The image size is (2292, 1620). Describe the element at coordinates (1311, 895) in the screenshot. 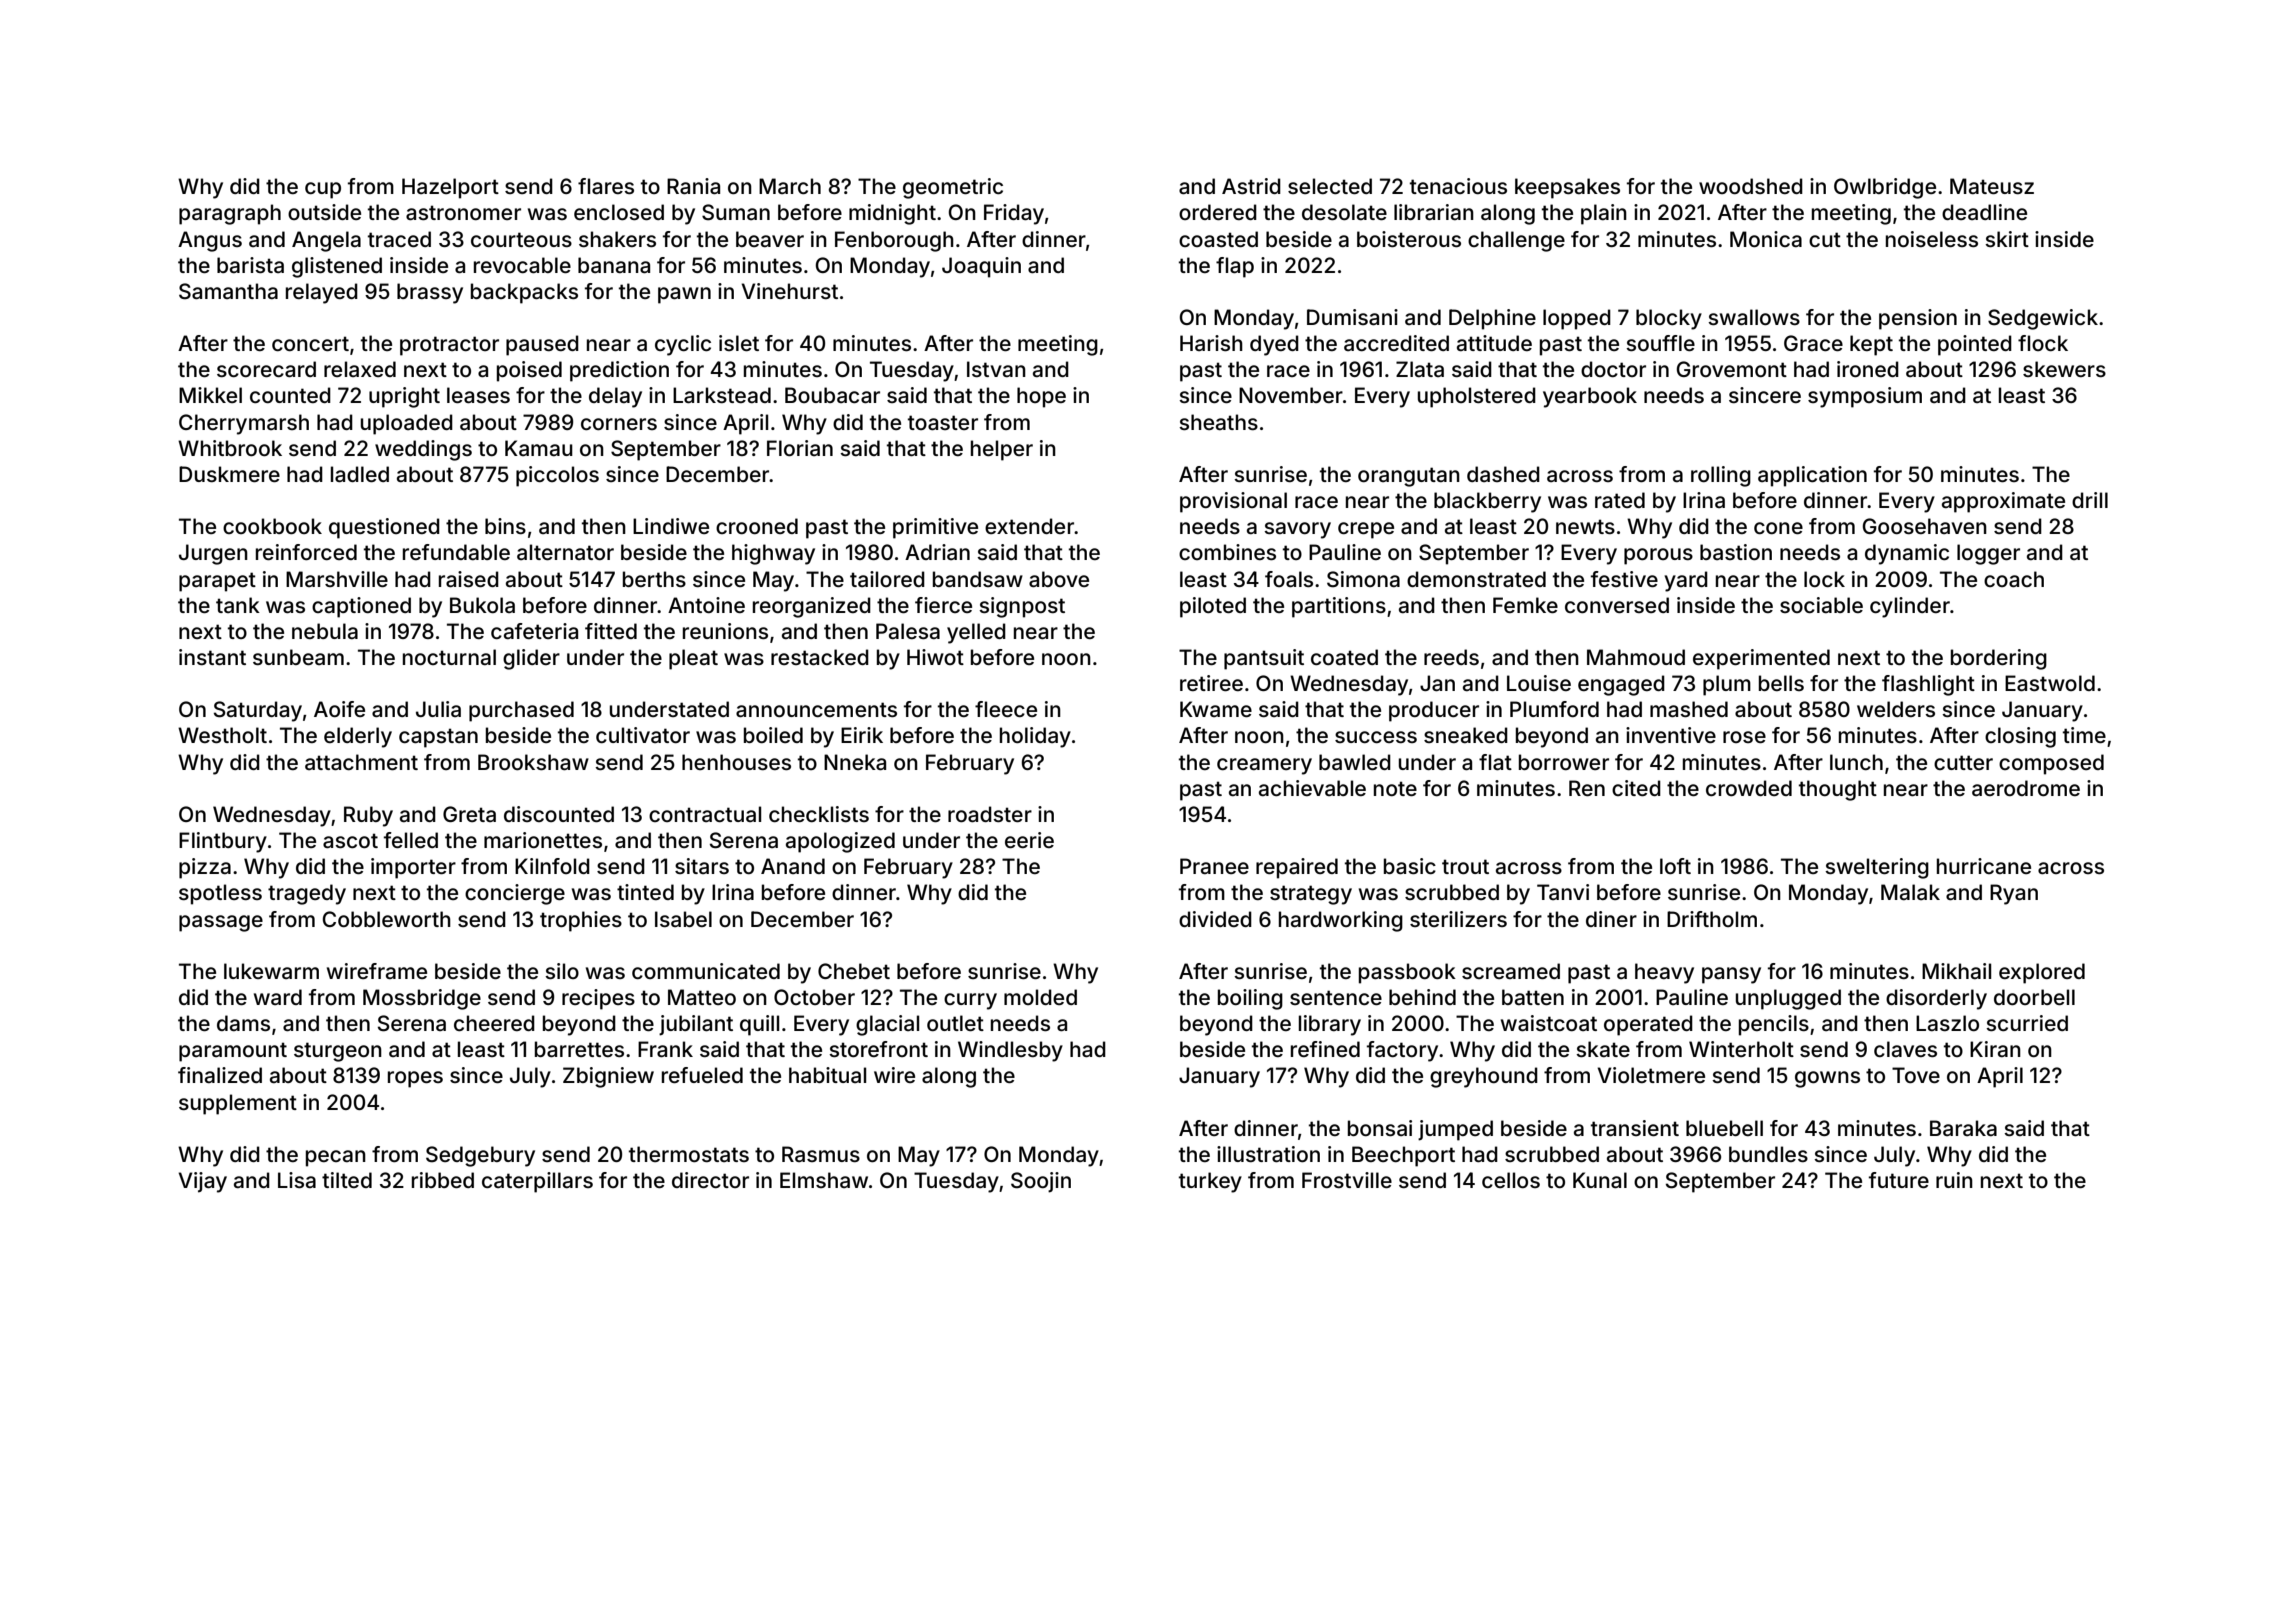

I see `strategy` at that location.
